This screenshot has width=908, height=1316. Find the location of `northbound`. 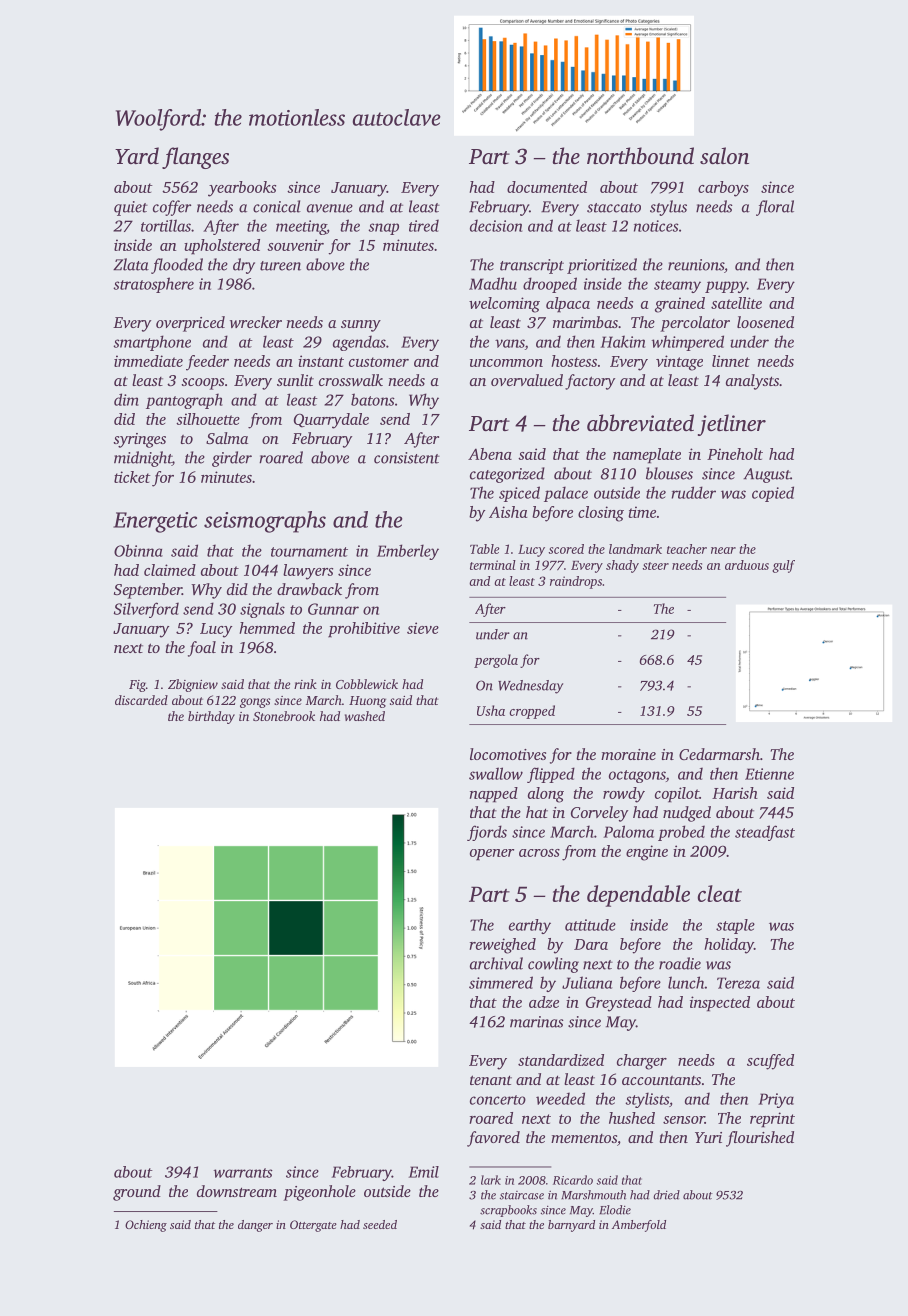

northbound is located at coordinates (640, 155).
